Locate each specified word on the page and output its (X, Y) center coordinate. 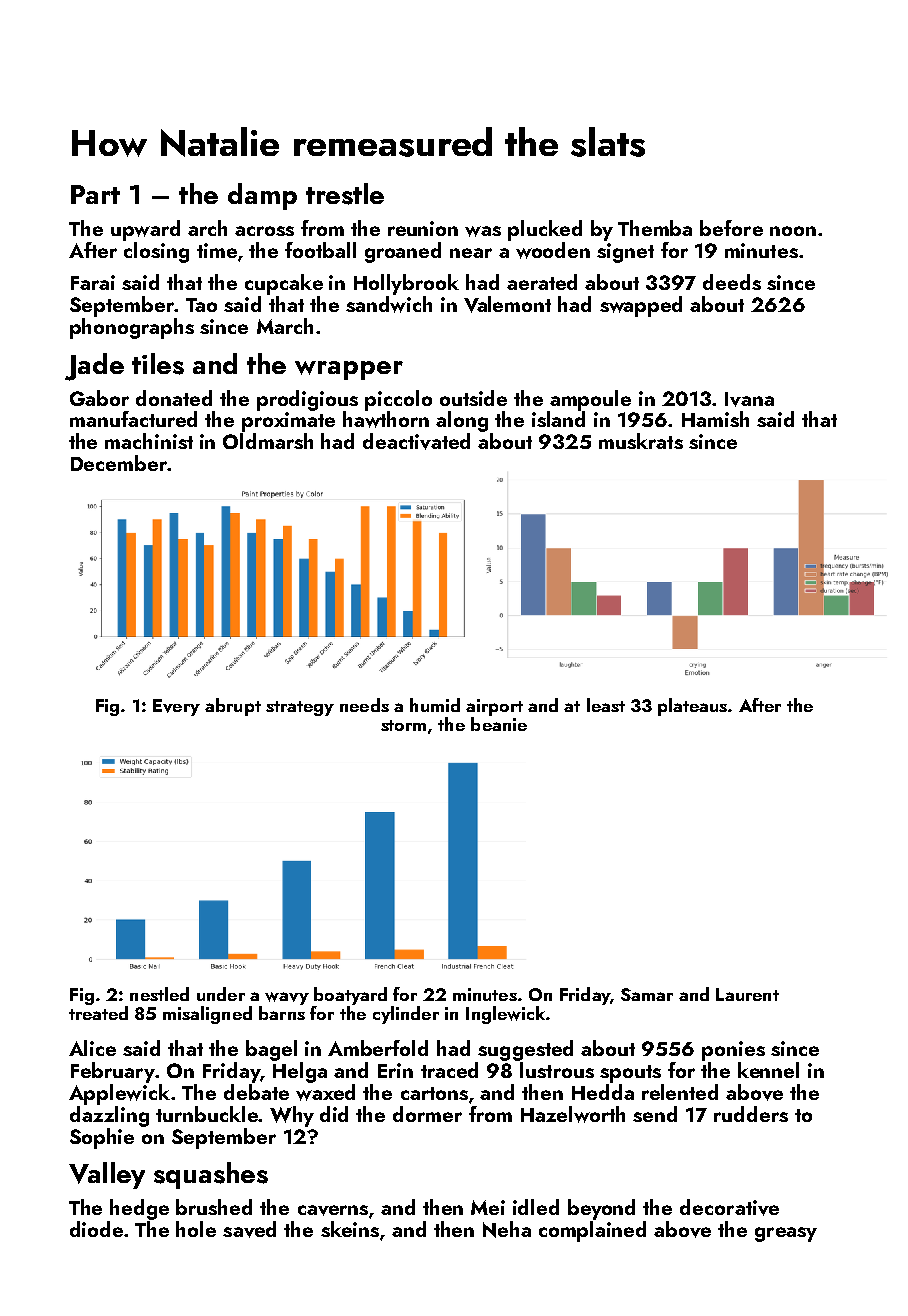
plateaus (692, 707)
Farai (93, 282)
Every (176, 707)
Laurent (747, 994)
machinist (149, 441)
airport (494, 707)
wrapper (349, 370)
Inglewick (505, 1015)
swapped (641, 306)
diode (96, 1229)
